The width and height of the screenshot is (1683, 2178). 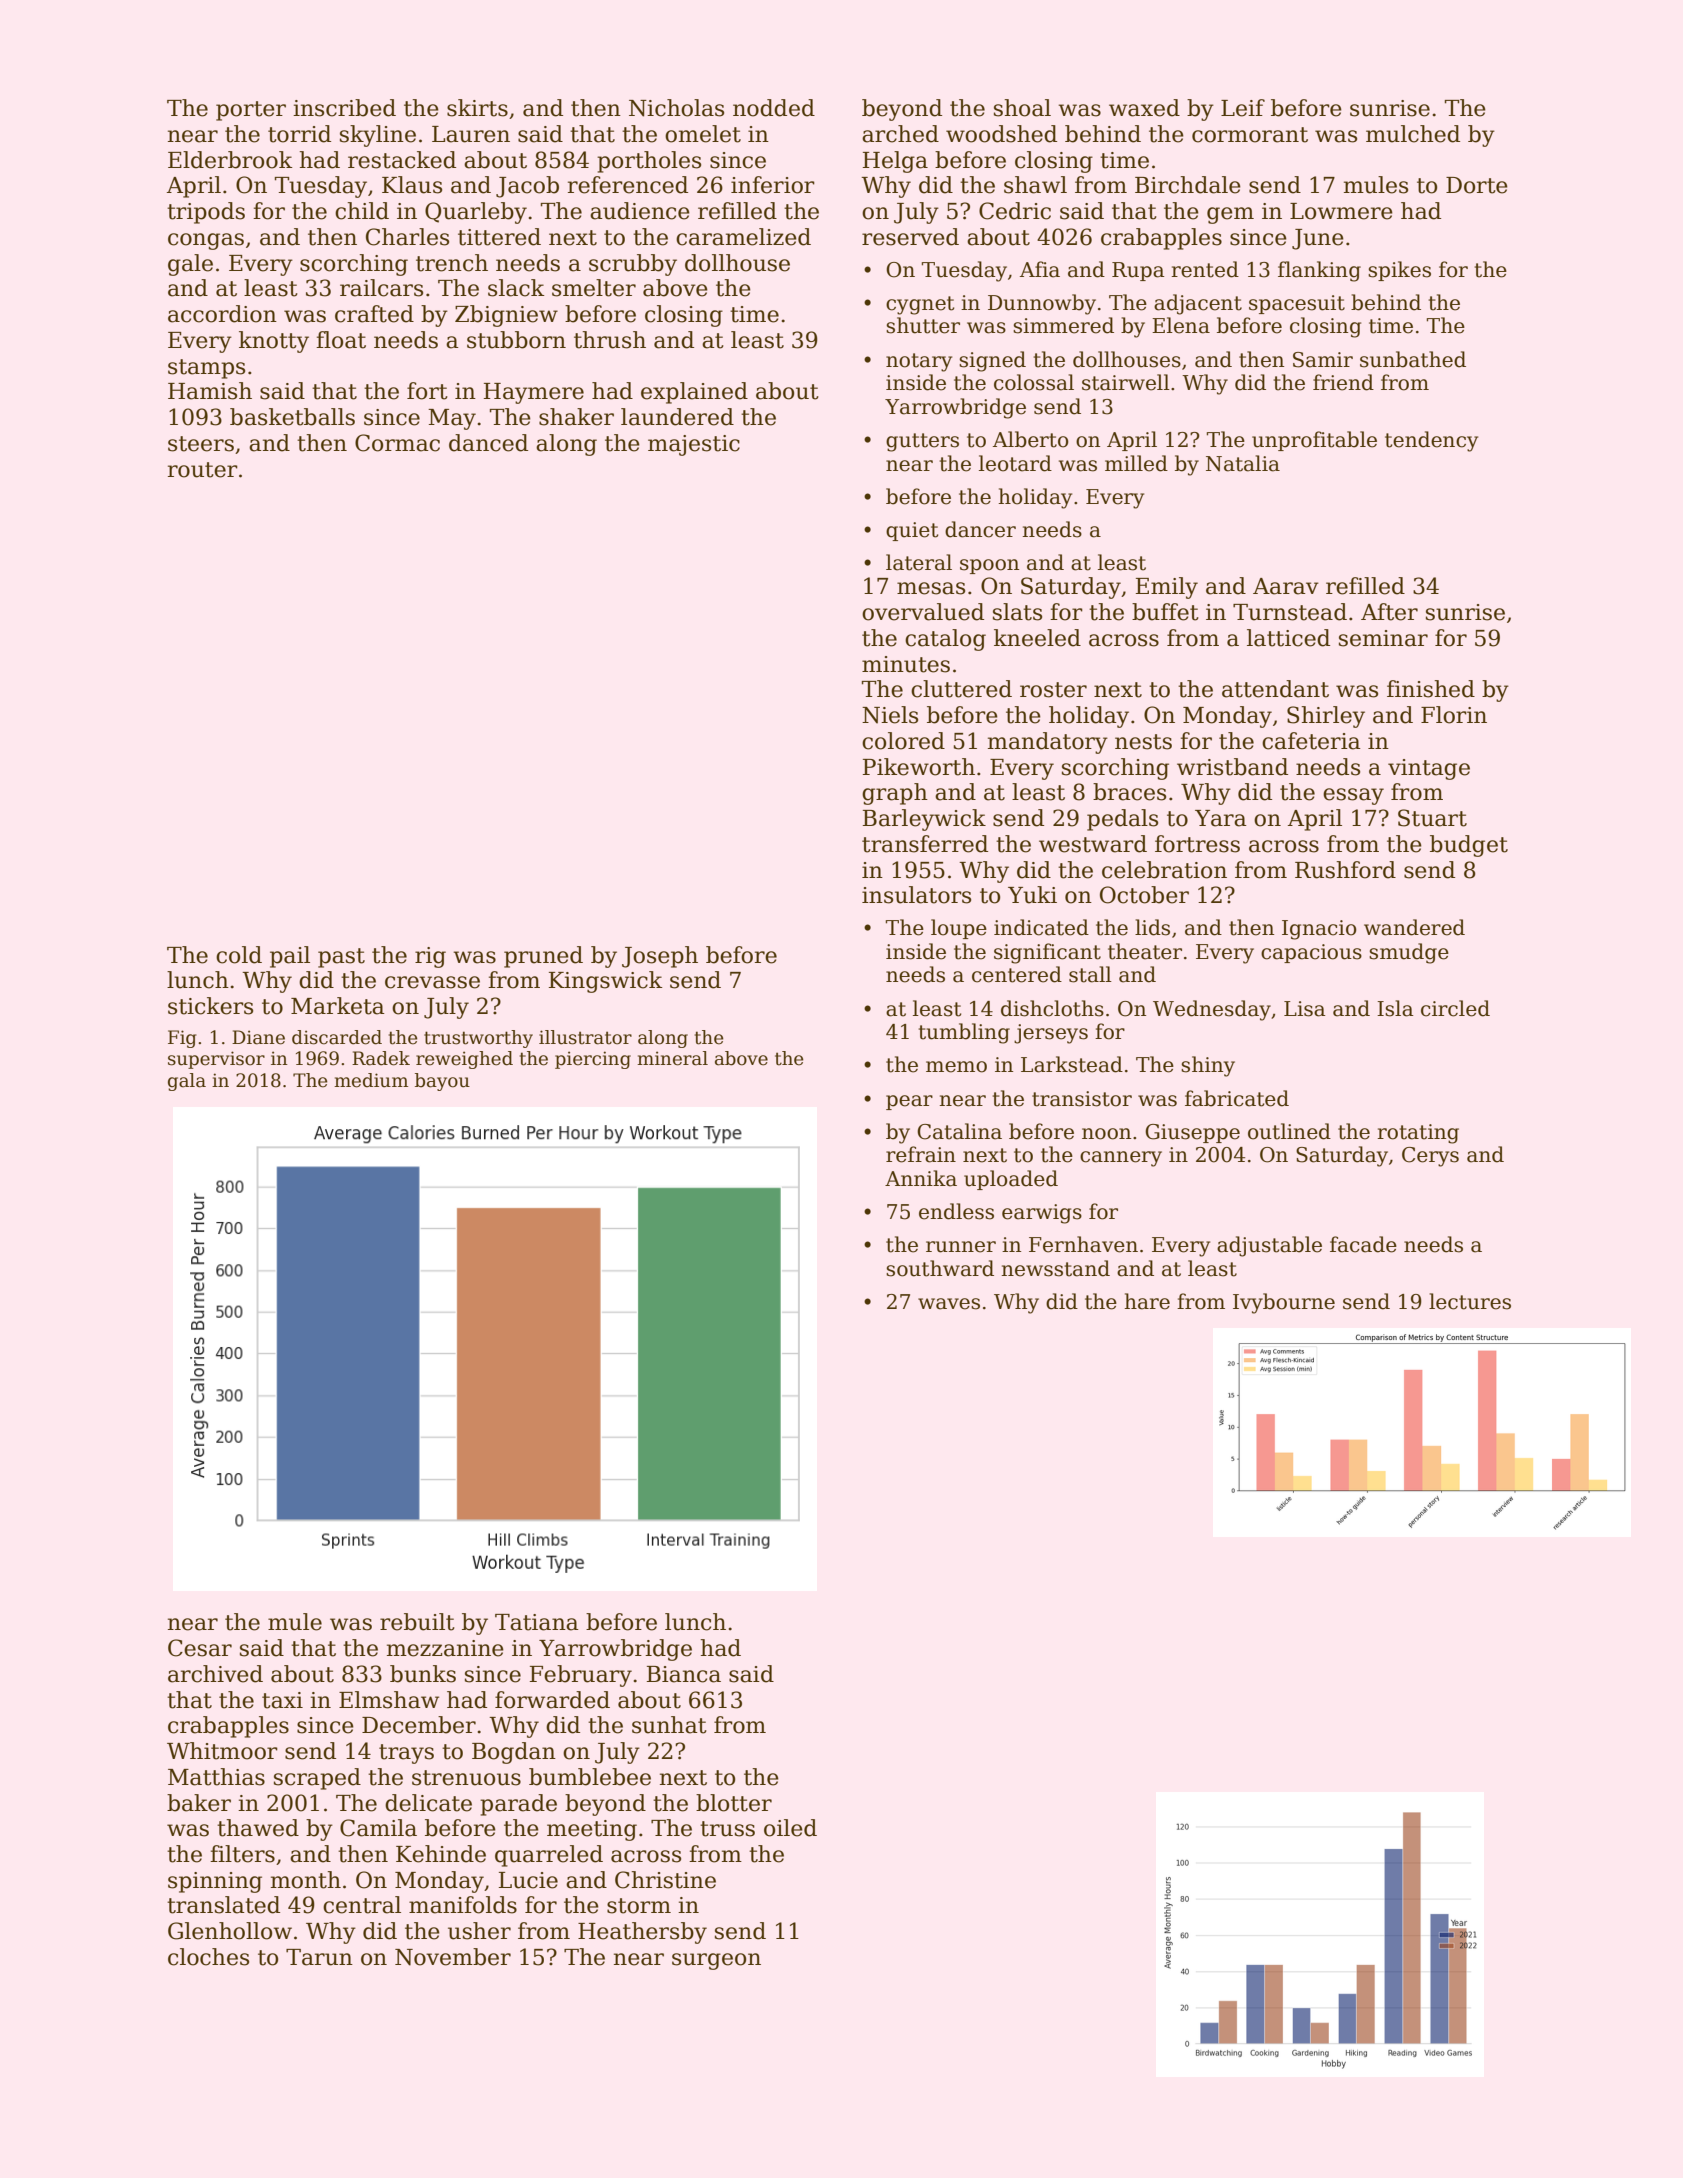 I want to click on tendency, so click(x=1431, y=441).
